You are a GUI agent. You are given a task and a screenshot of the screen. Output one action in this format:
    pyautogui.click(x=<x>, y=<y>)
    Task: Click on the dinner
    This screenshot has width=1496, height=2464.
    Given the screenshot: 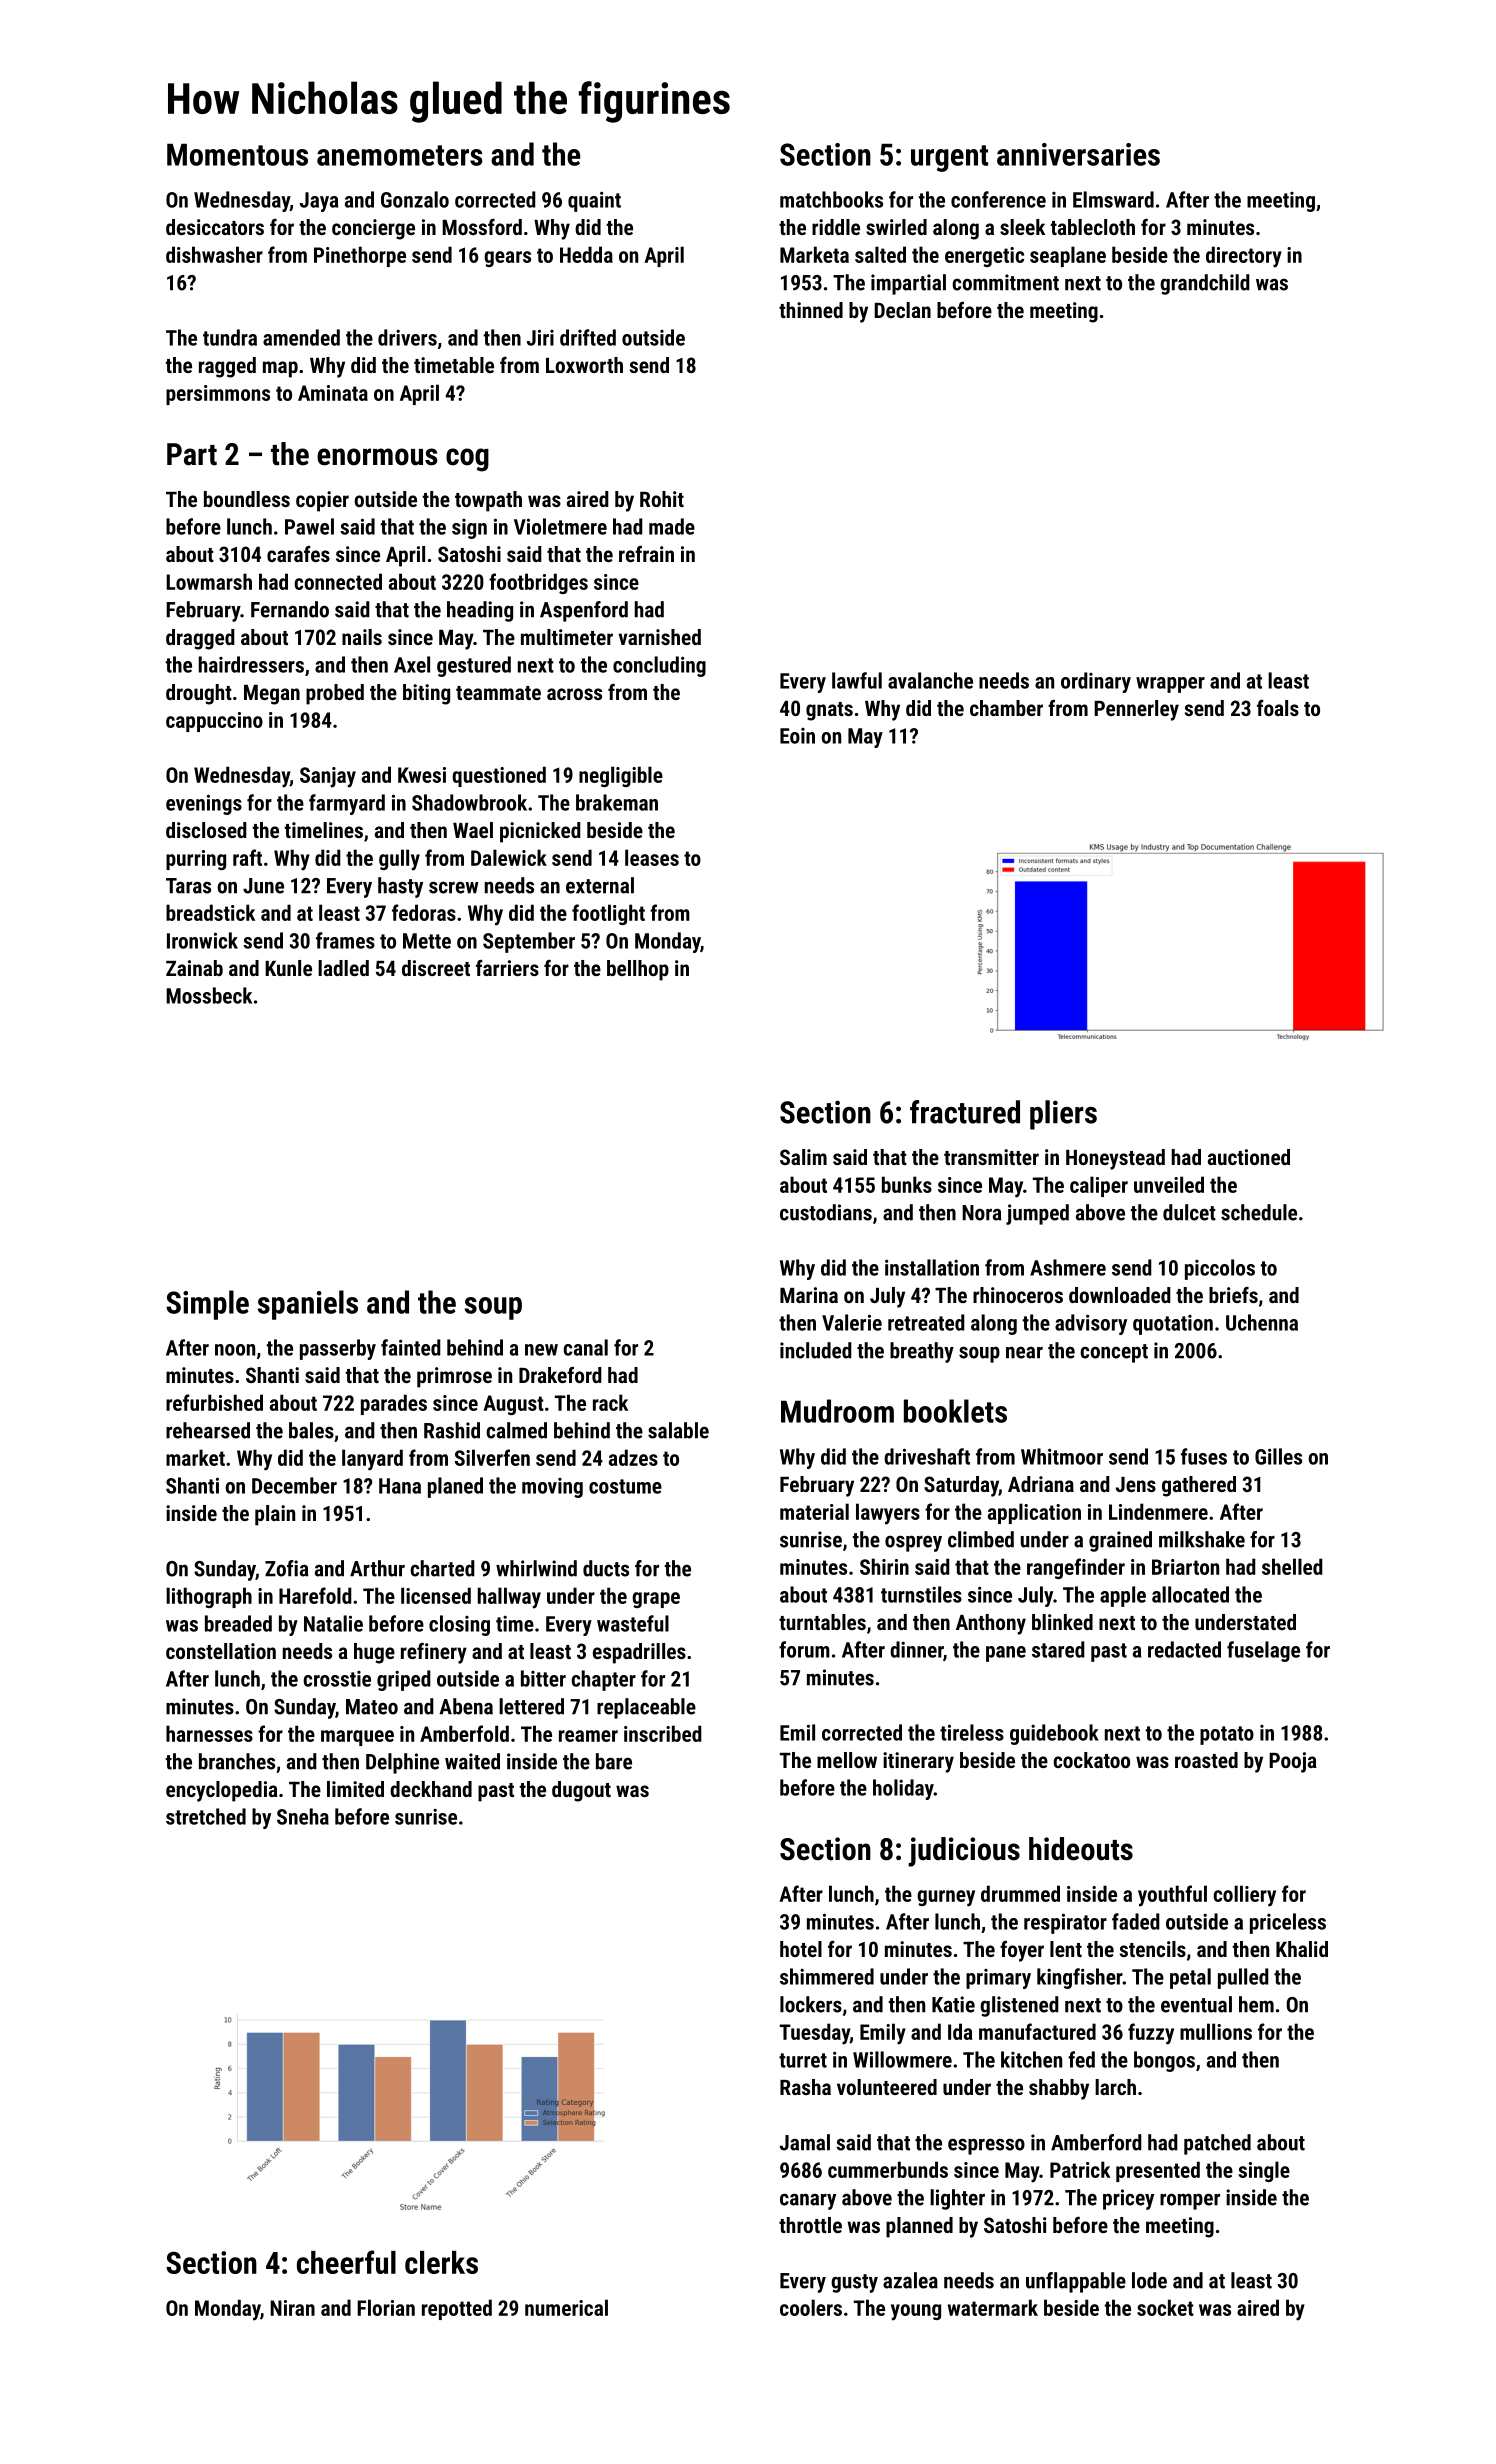 What is the action you would take?
    pyautogui.click(x=916, y=1649)
